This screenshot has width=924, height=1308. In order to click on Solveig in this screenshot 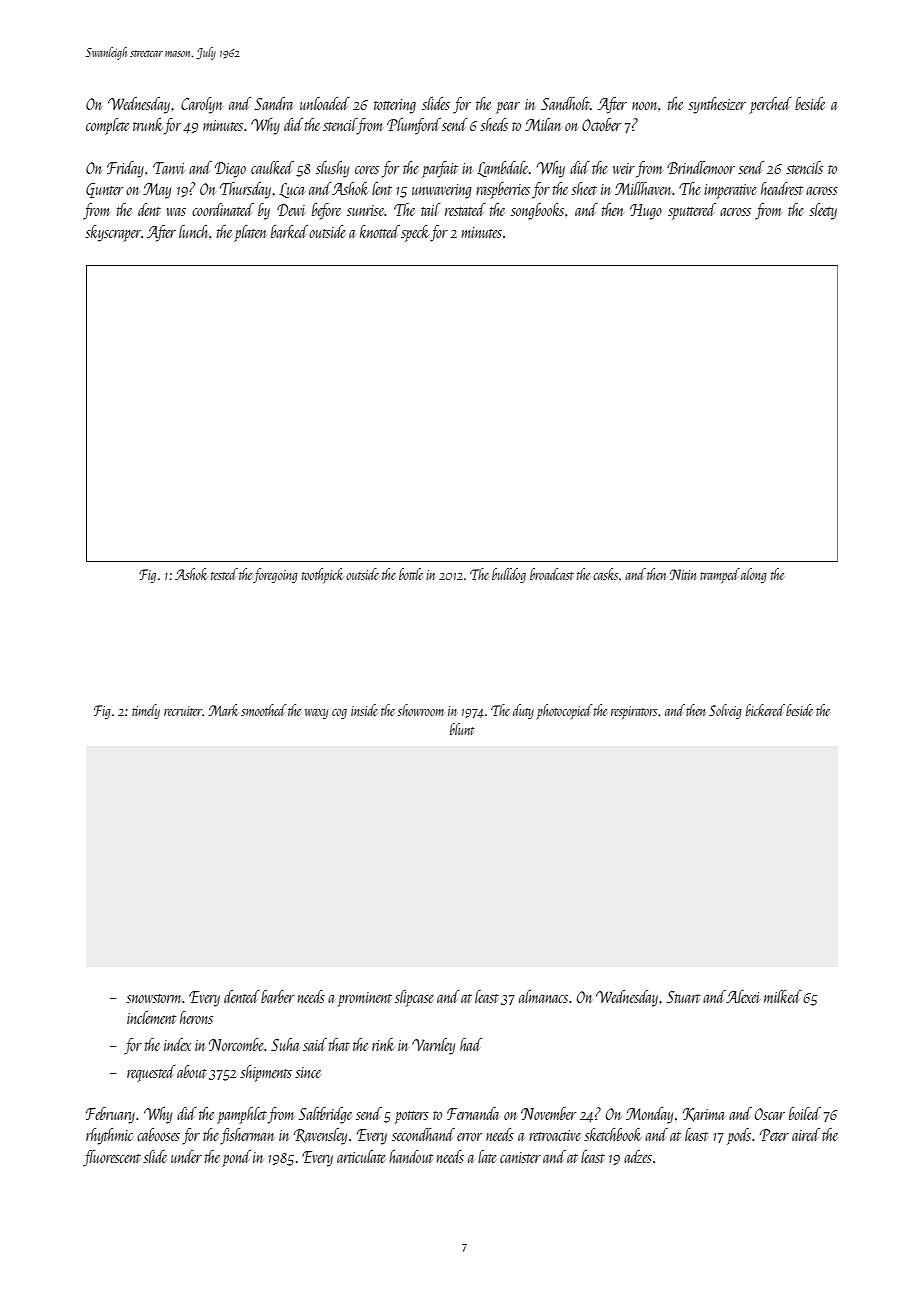, I will do `click(725, 711)`.
